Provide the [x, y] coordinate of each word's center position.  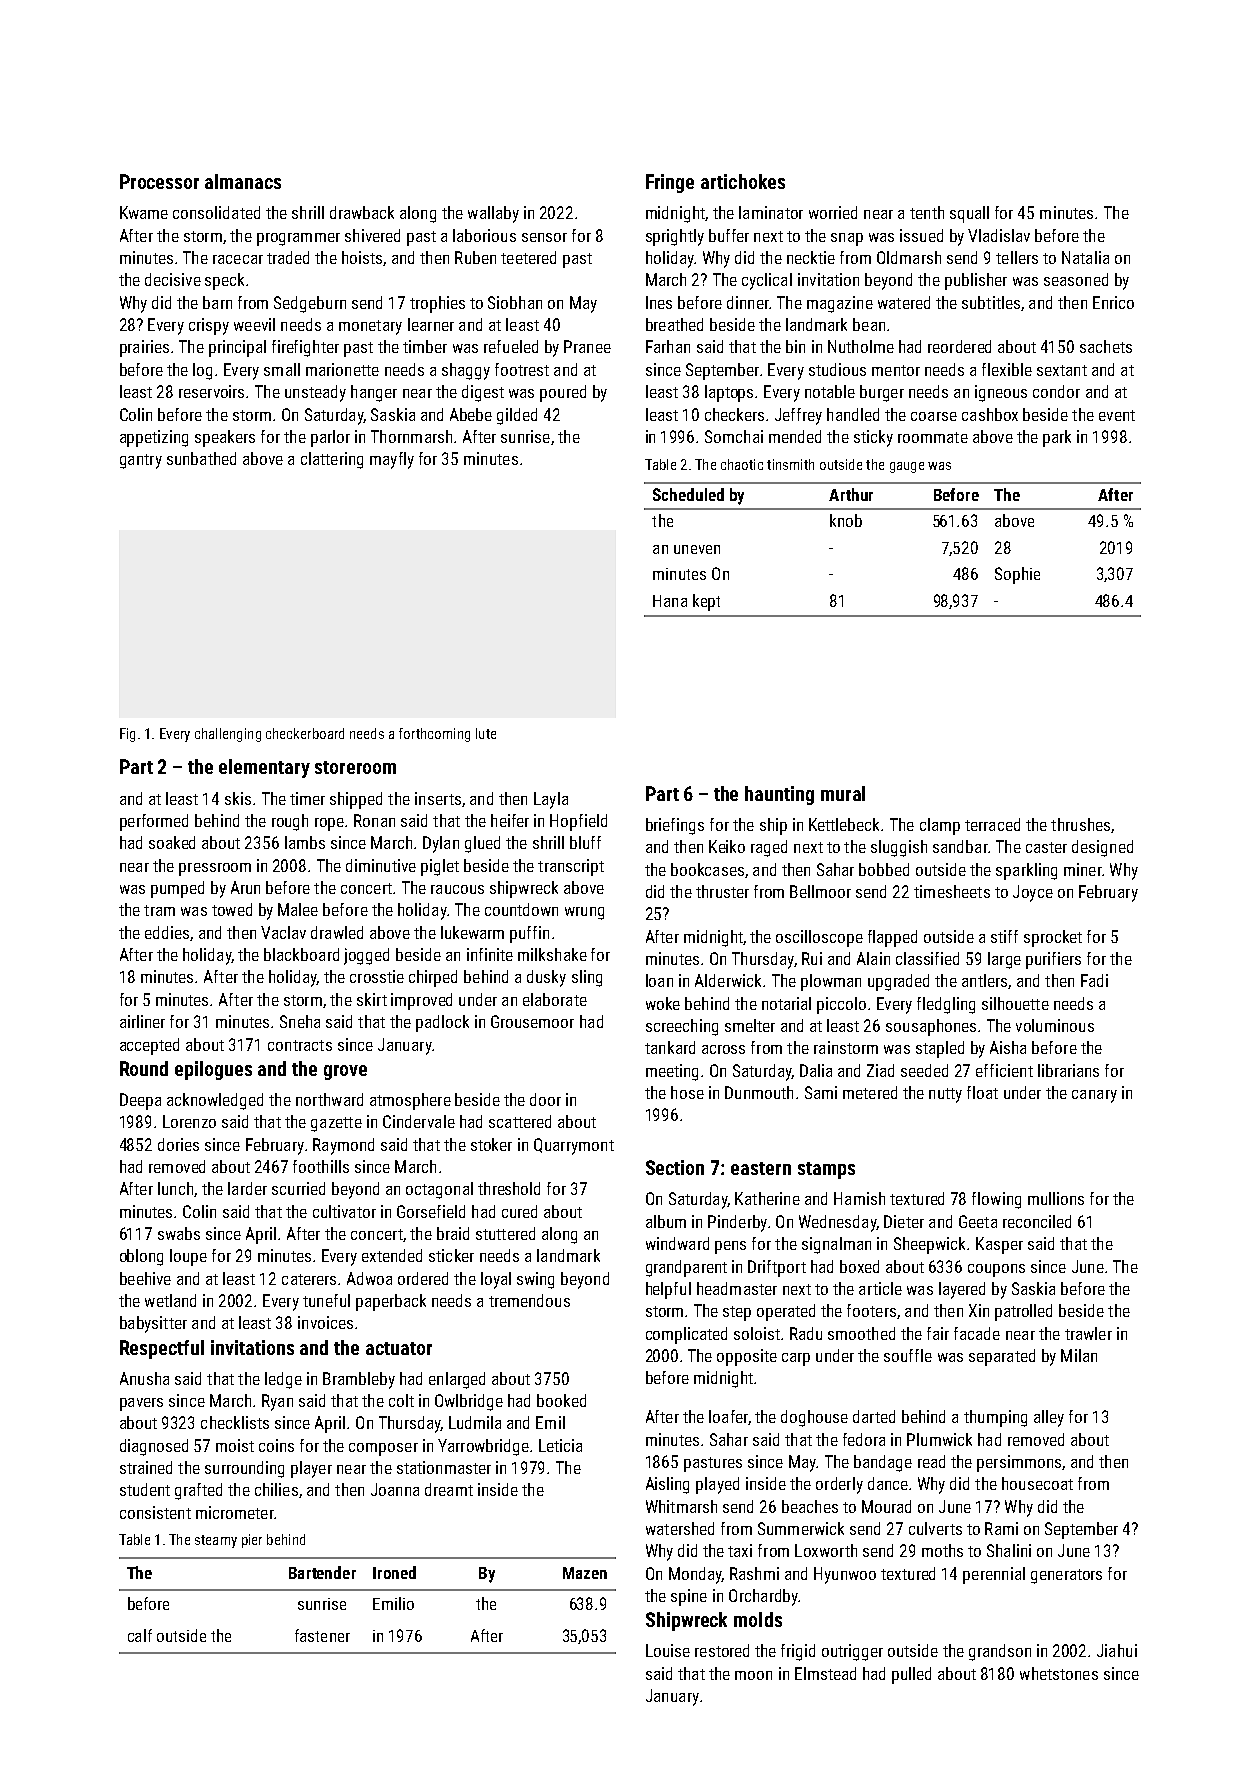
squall [969, 214]
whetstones [1059, 1673]
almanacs [243, 181]
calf [140, 1635]
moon [753, 1675]
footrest [522, 369]
